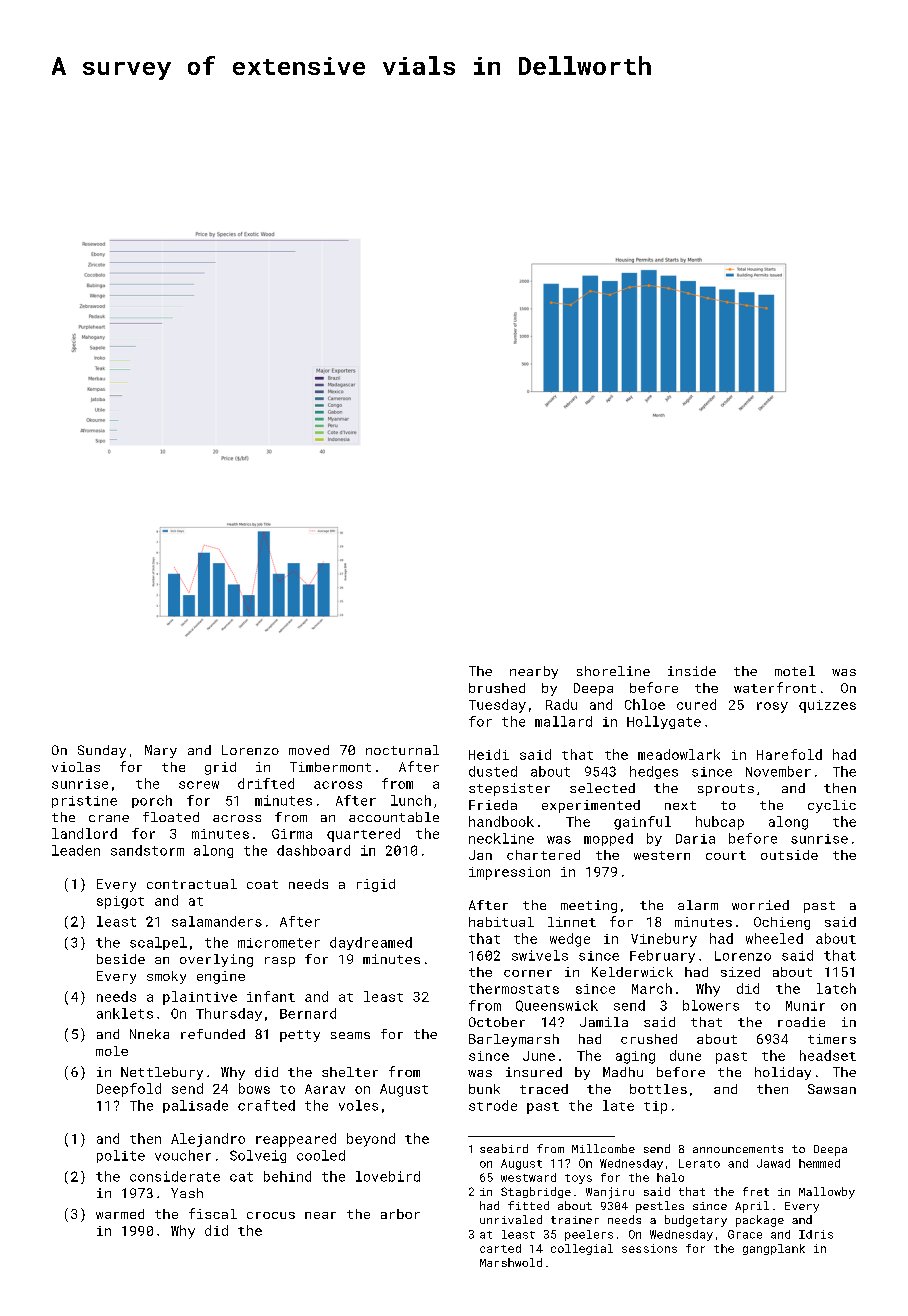  I want to click on refunded, so click(213, 1034).
